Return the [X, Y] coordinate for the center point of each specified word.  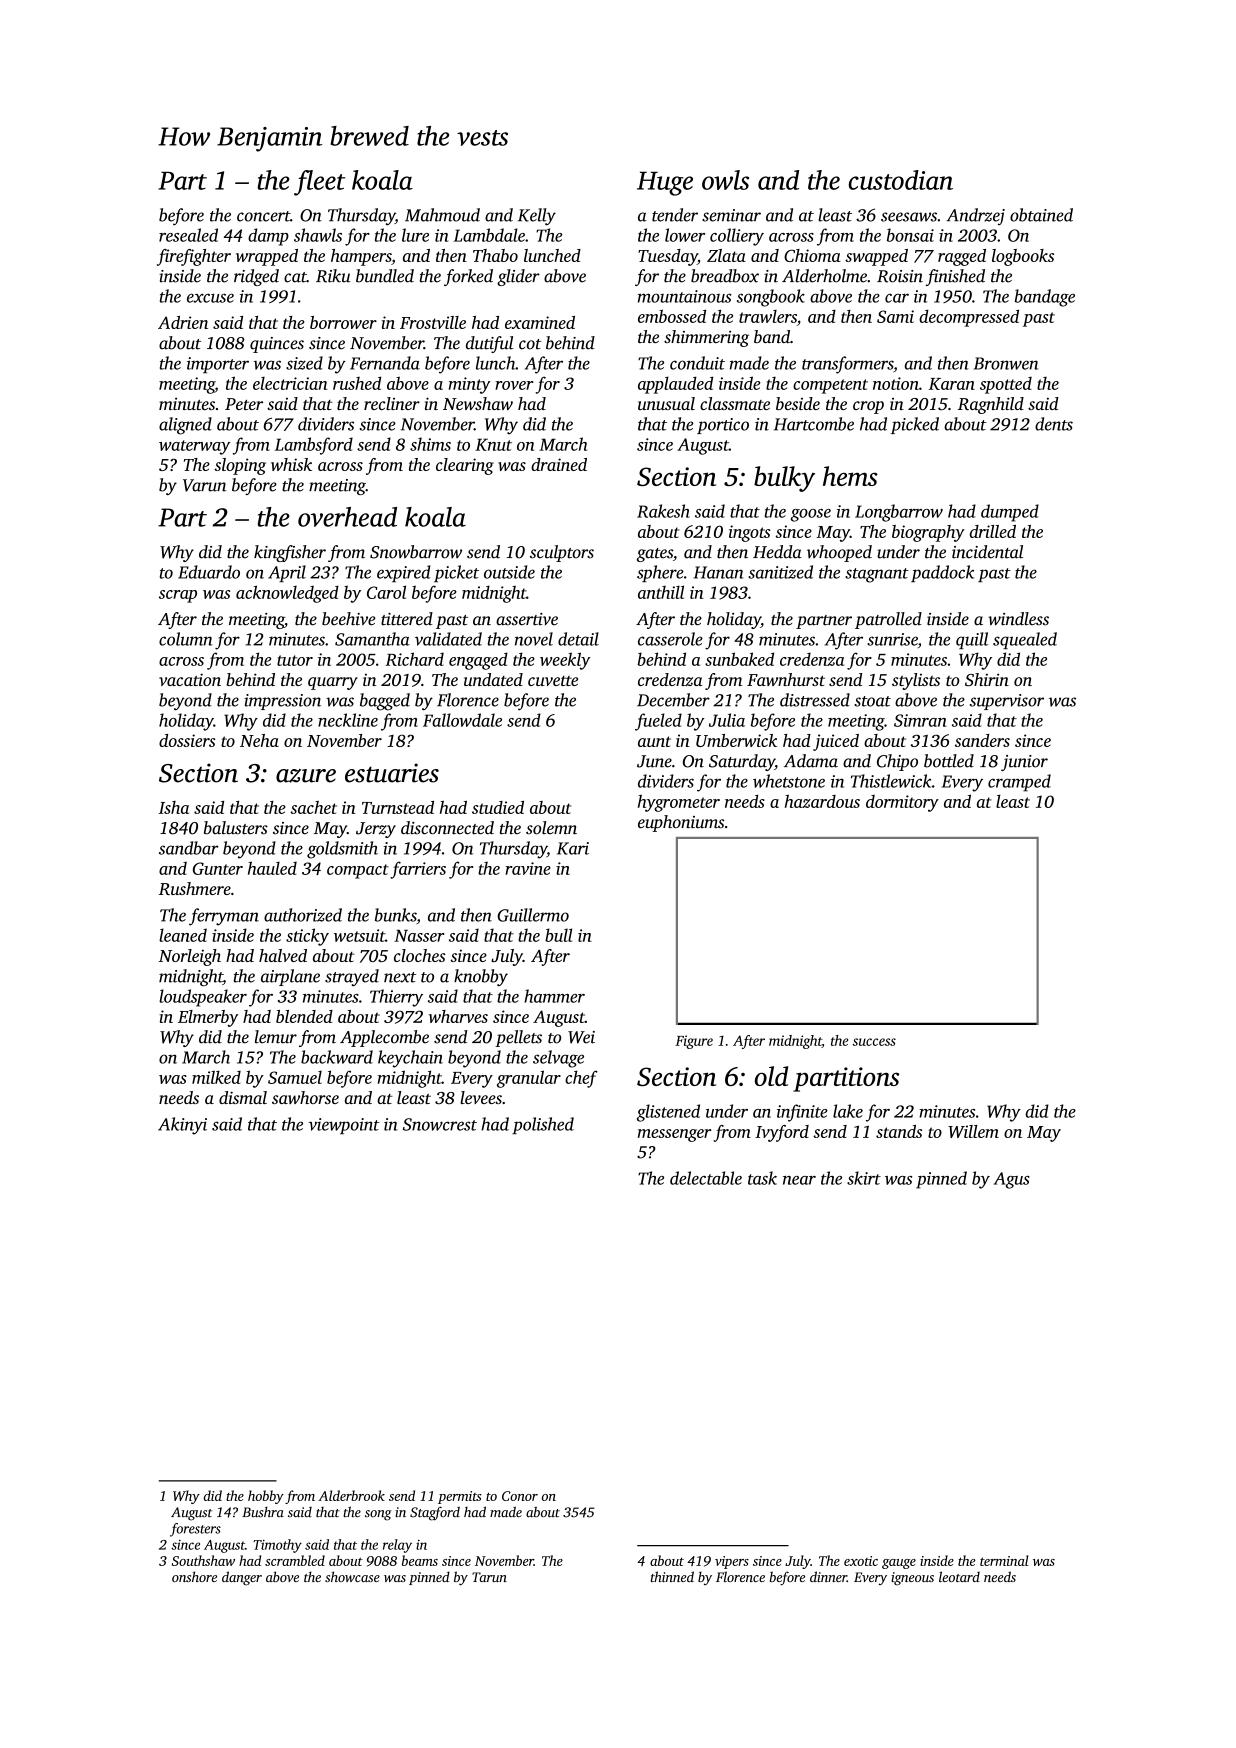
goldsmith [342, 850]
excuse [210, 298]
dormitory [902, 803]
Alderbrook [351, 1495]
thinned [672, 1576]
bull [558, 935]
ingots [749, 533]
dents [1054, 424]
